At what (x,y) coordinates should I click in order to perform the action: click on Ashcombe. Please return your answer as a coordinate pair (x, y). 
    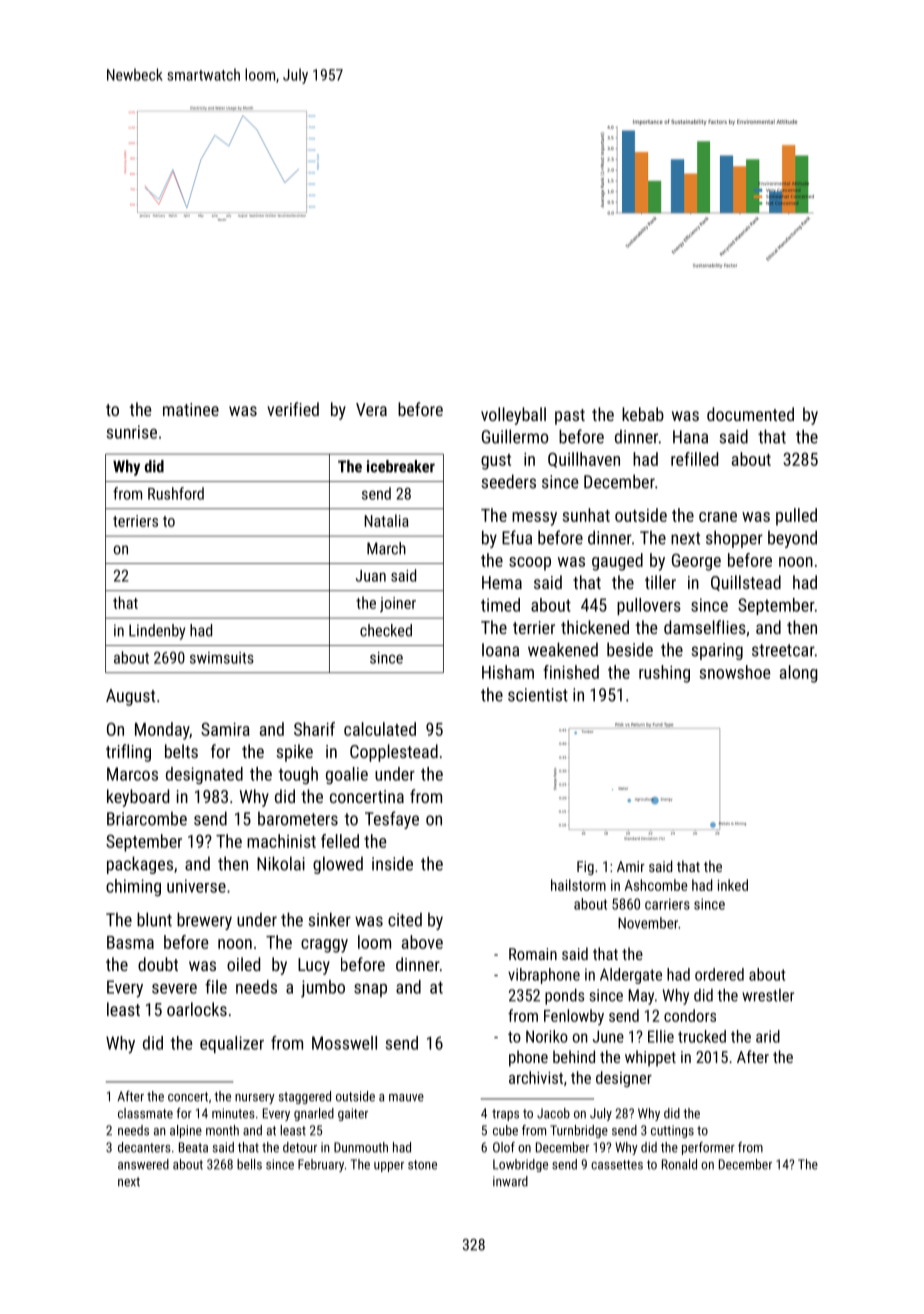
    Looking at the image, I should click on (656, 885).
